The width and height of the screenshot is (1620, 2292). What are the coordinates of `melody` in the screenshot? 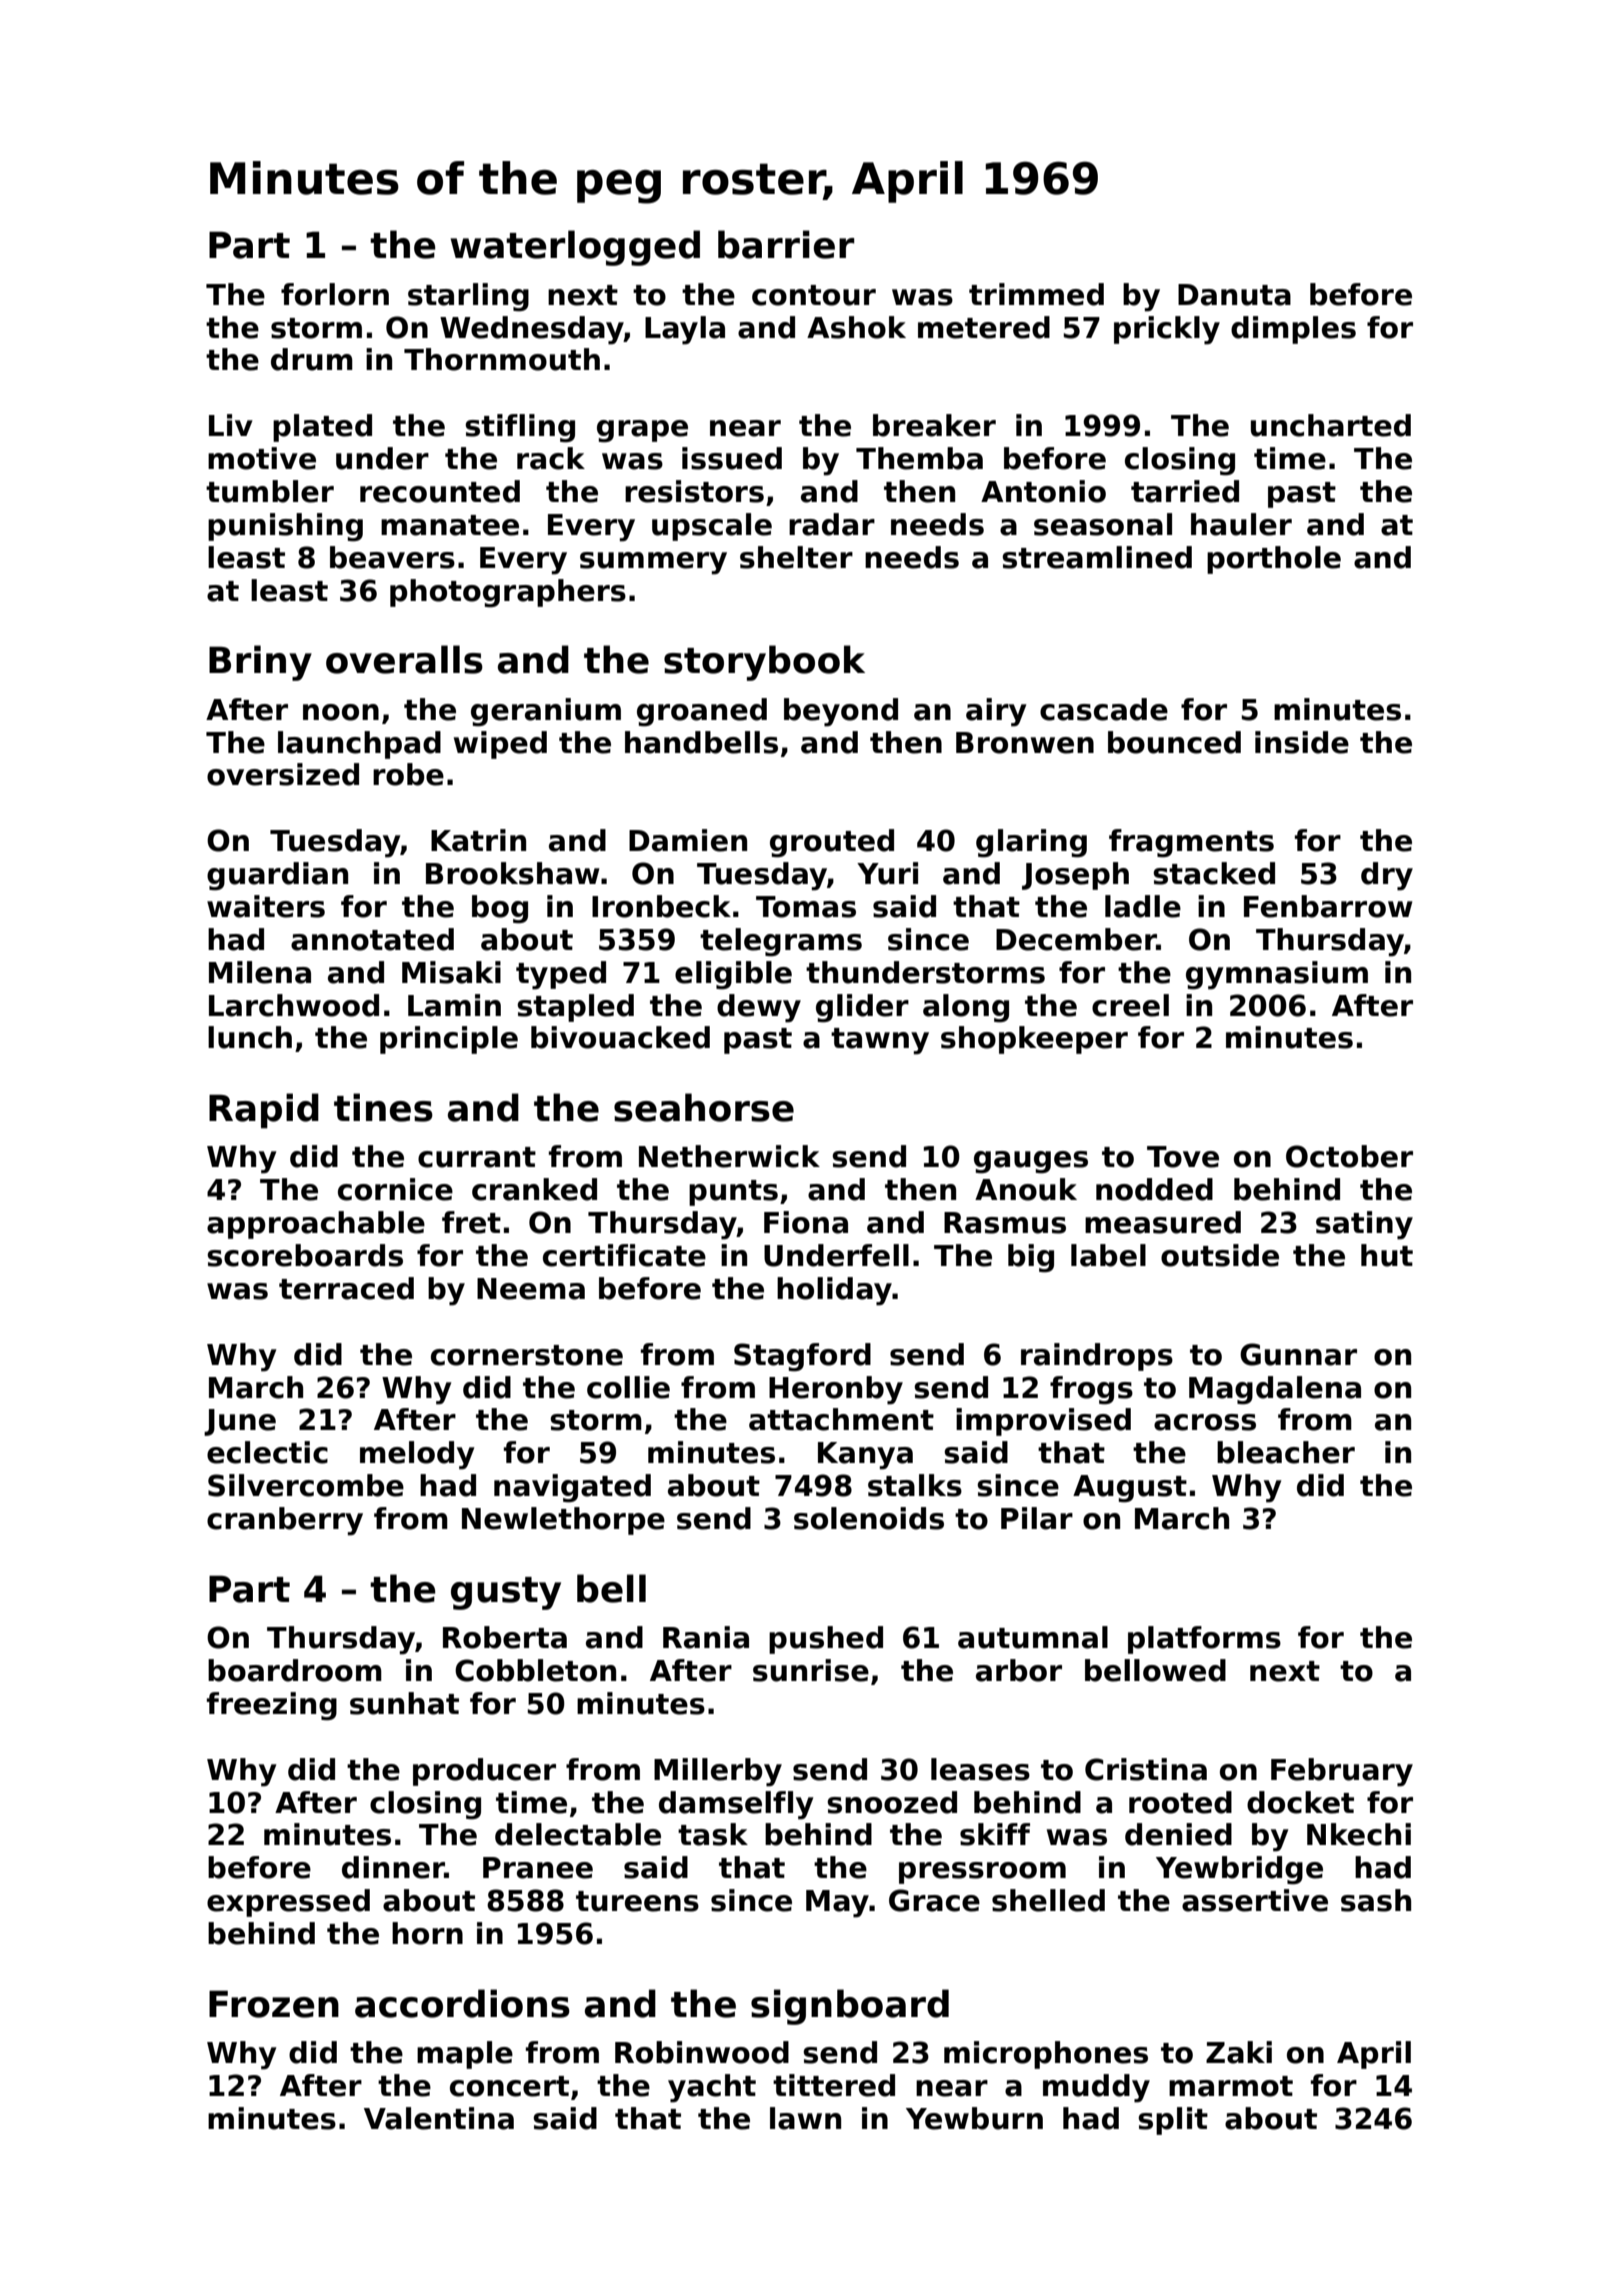 It's located at (417, 1455).
